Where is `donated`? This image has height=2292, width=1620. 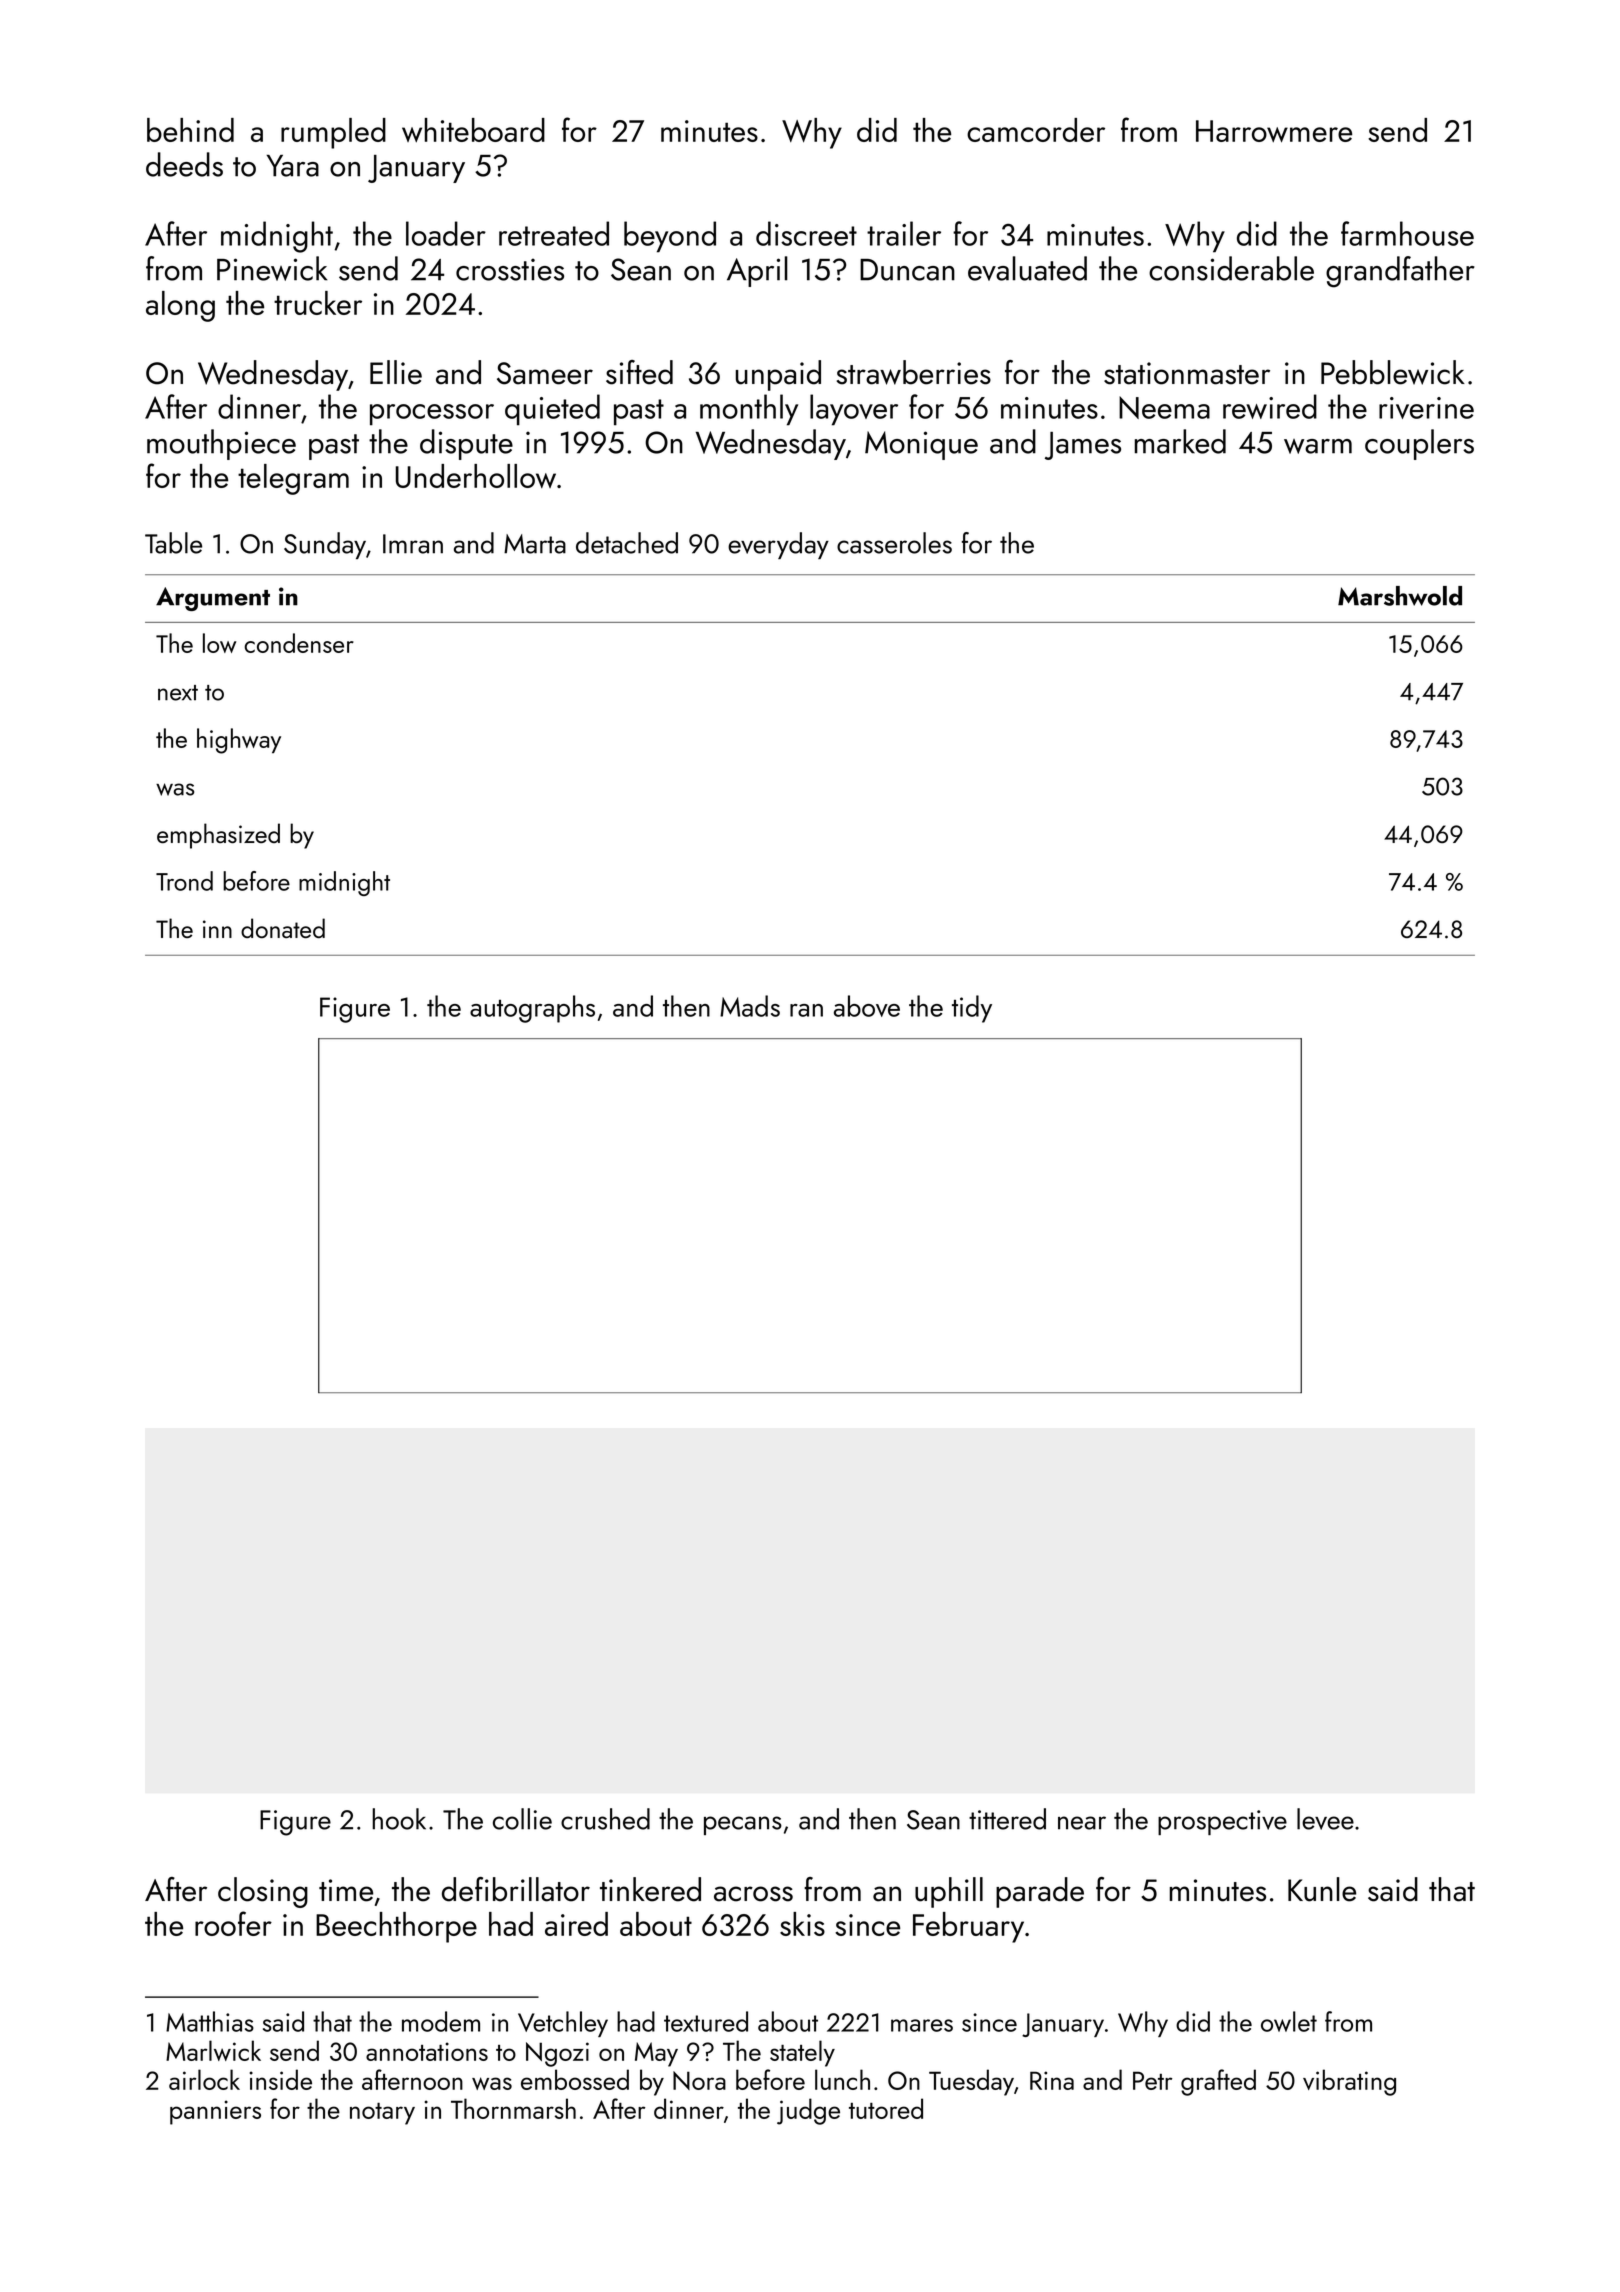
donated is located at coordinates (283, 928).
